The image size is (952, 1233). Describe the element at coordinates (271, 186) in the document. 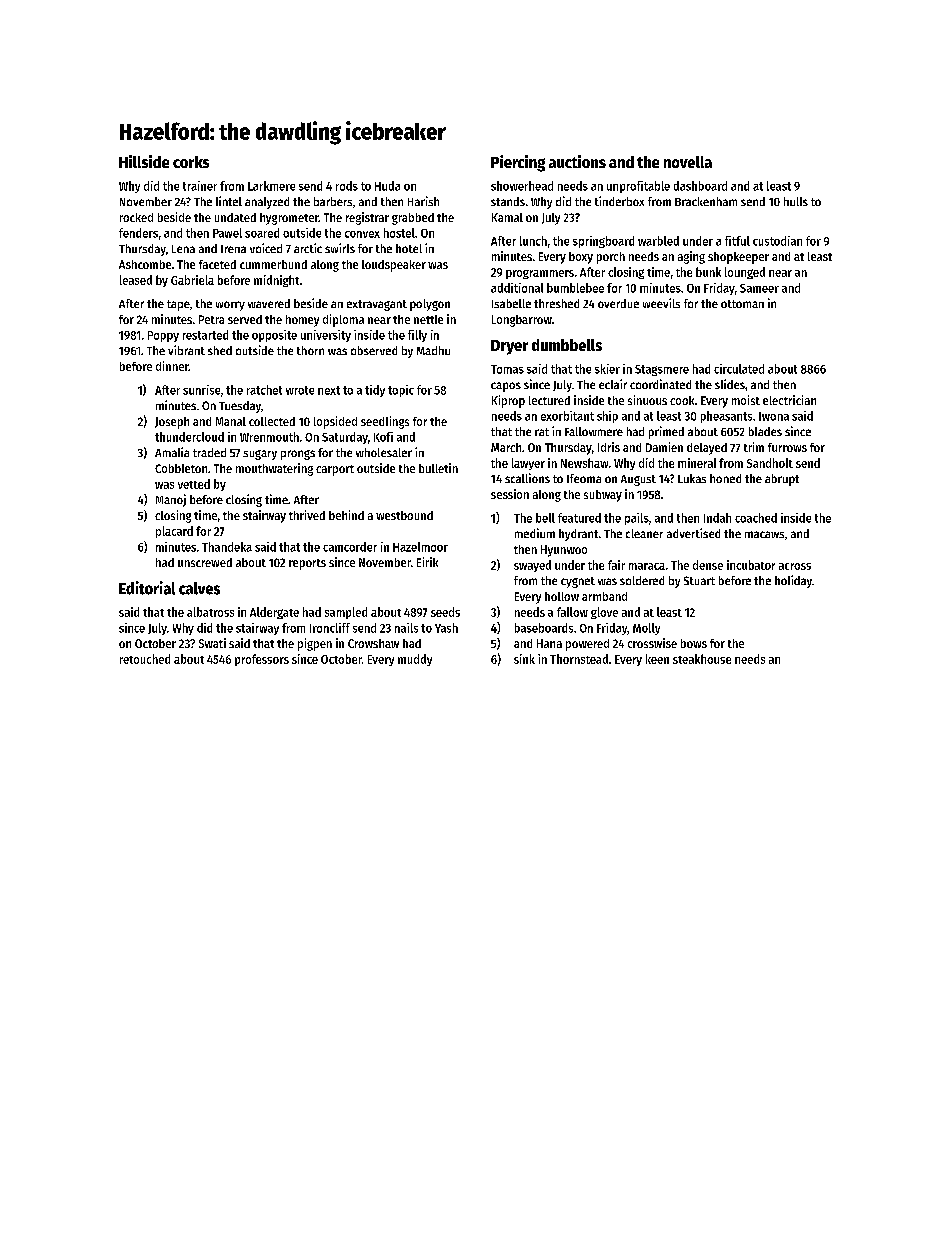

I see `Larkmere` at that location.
